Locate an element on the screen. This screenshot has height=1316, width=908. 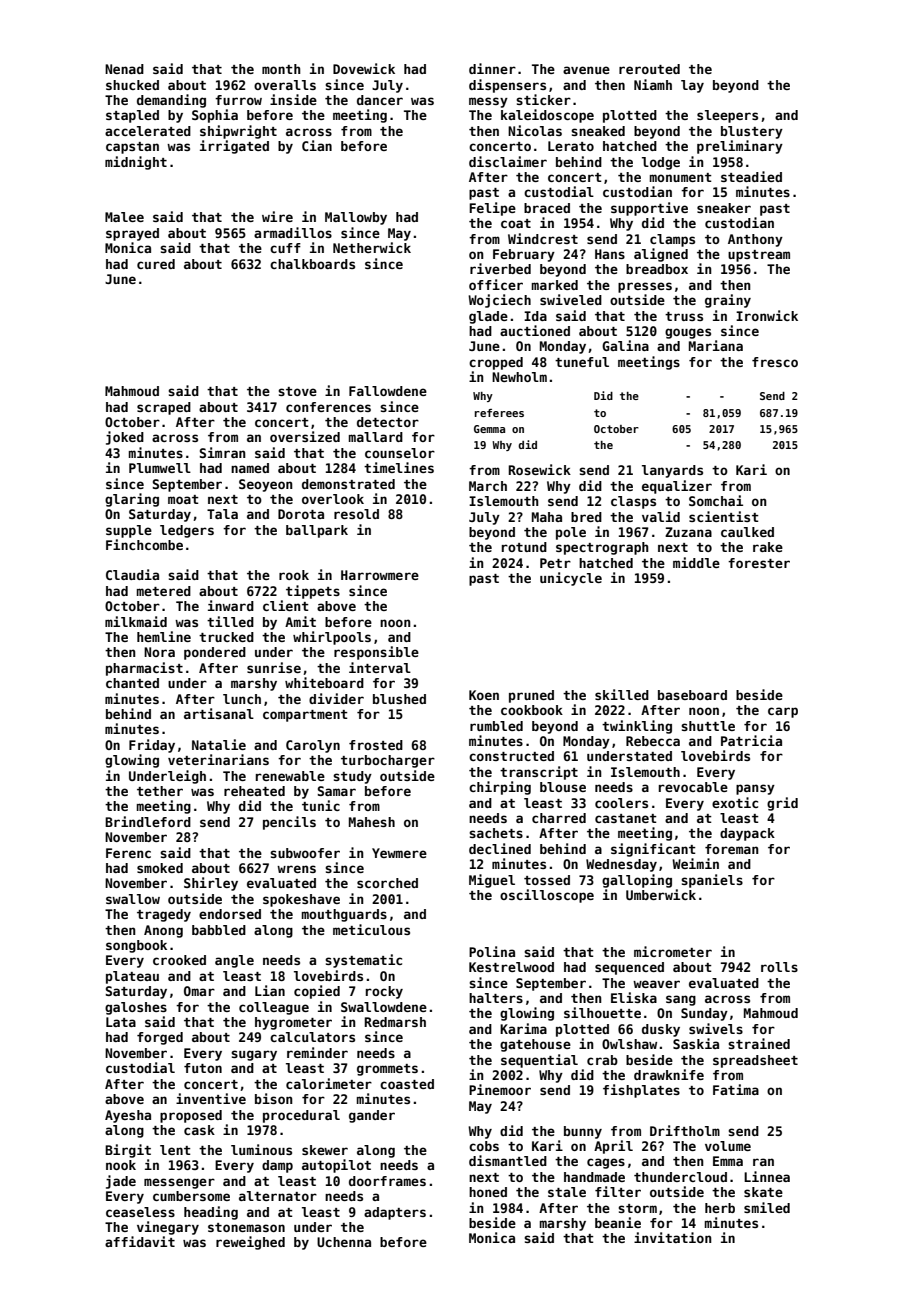
Somchai is located at coordinates (716, 500).
